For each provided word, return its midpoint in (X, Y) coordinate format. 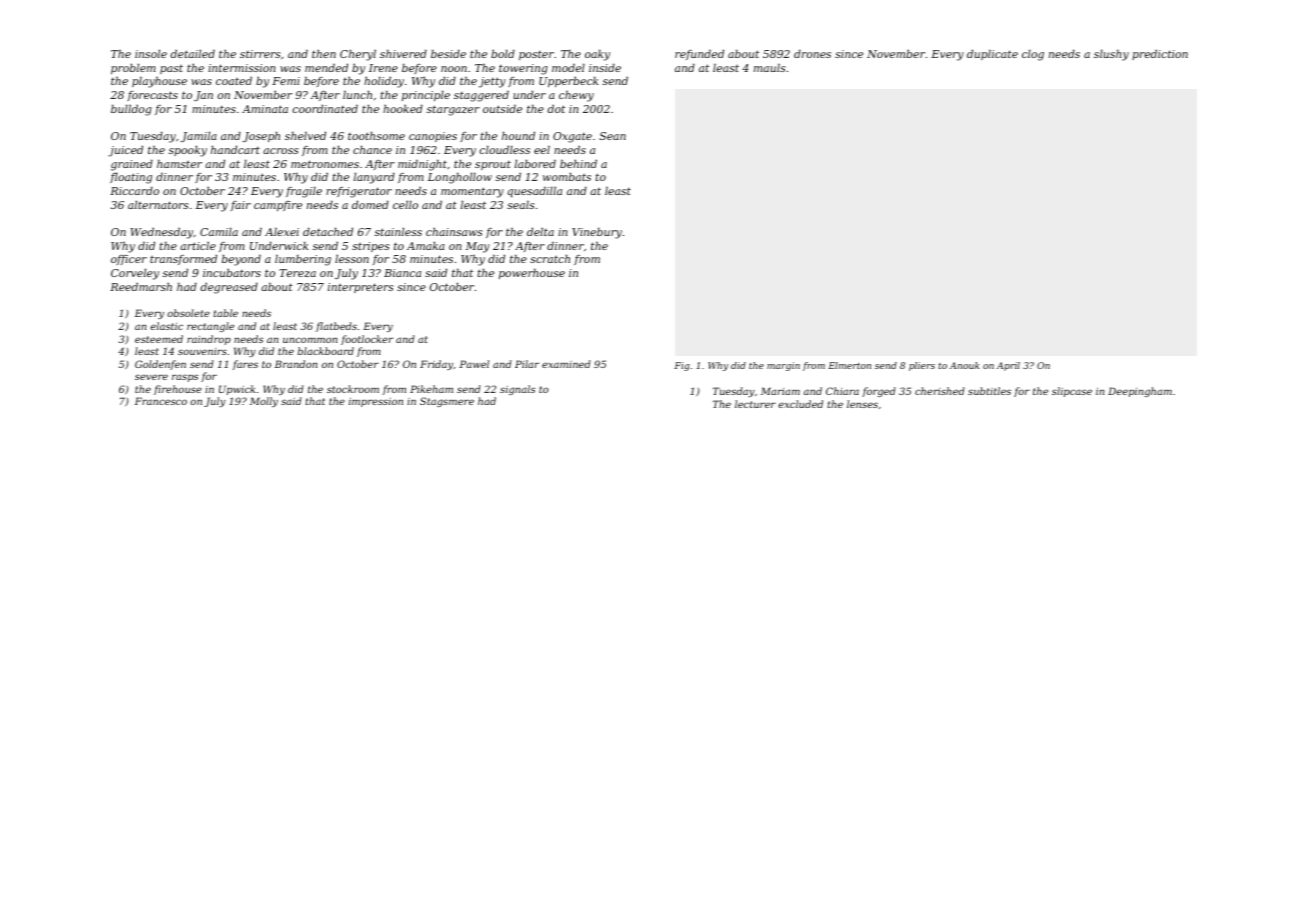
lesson (352, 259)
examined (566, 364)
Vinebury (597, 233)
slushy (1111, 55)
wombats (567, 176)
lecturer (755, 404)
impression (376, 402)
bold (503, 53)
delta (540, 231)
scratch (550, 258)
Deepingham (1140, 392)
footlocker (367, 340)
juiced (125, 151)
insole (151, 53)
